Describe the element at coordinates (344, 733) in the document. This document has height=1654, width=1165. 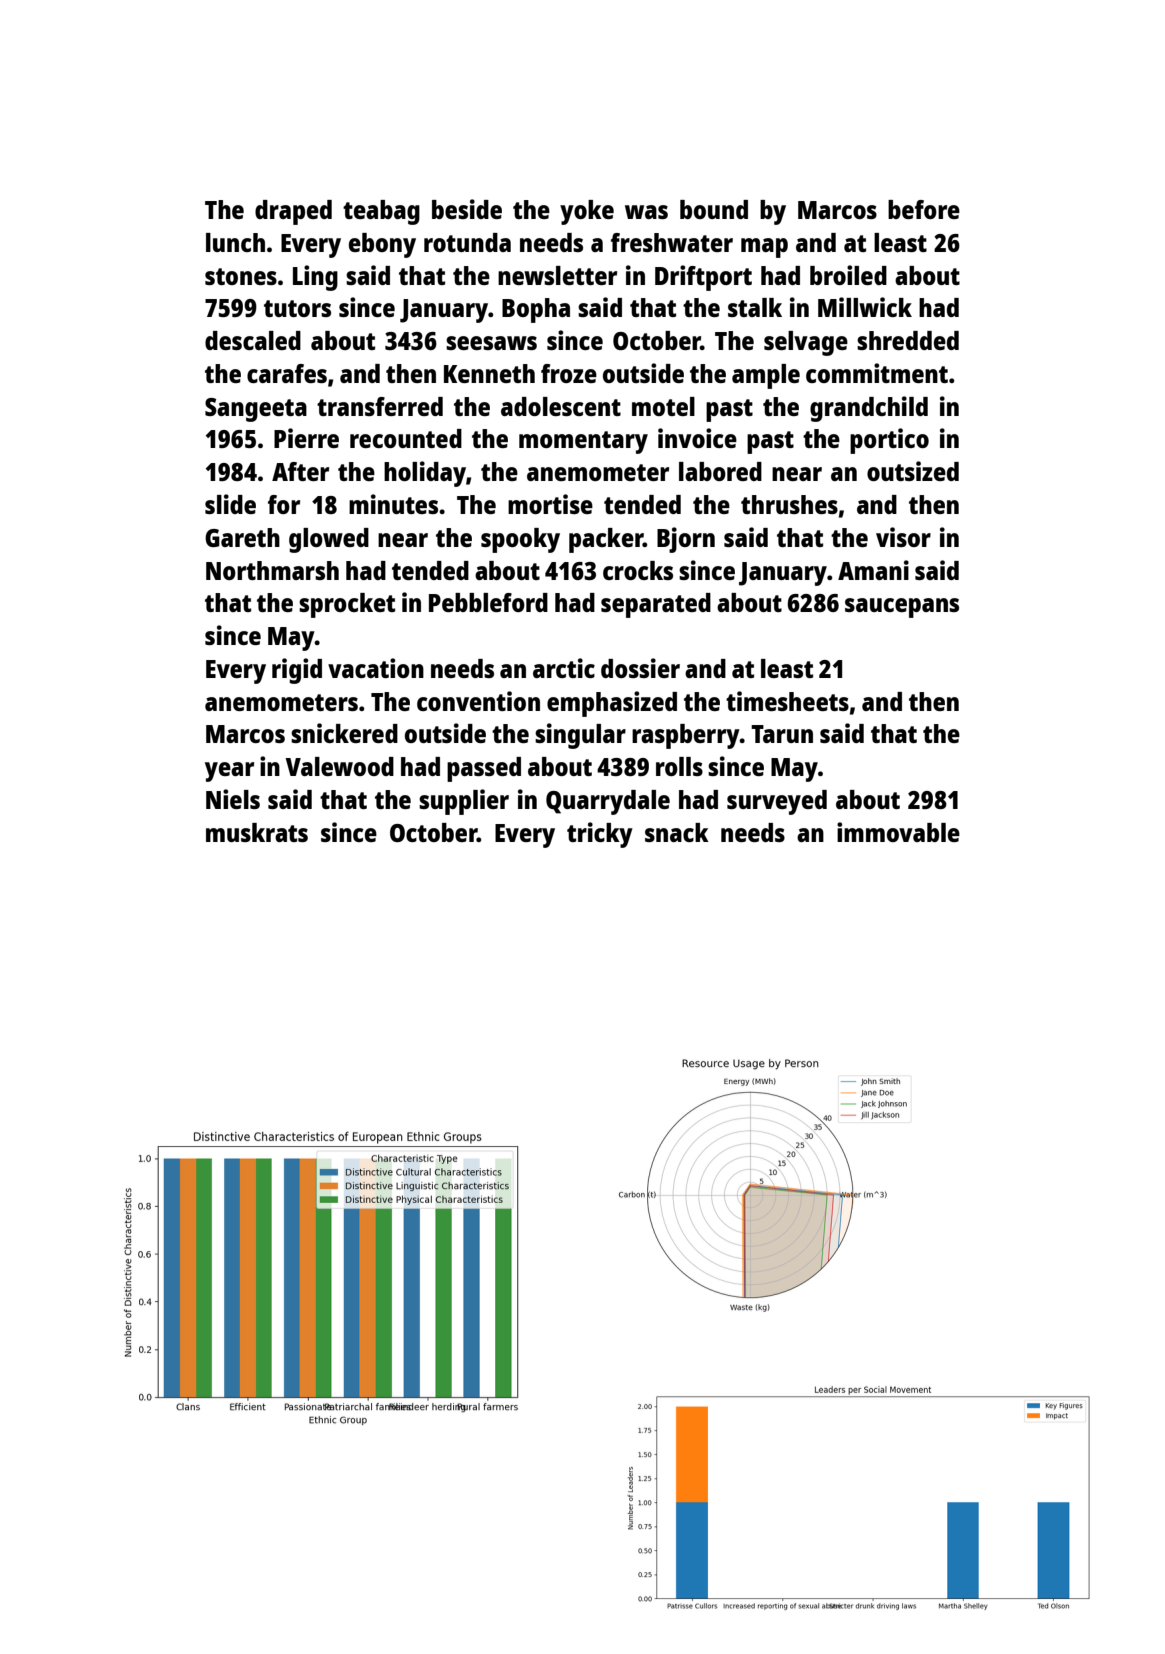
I see `snickered` at that location.
